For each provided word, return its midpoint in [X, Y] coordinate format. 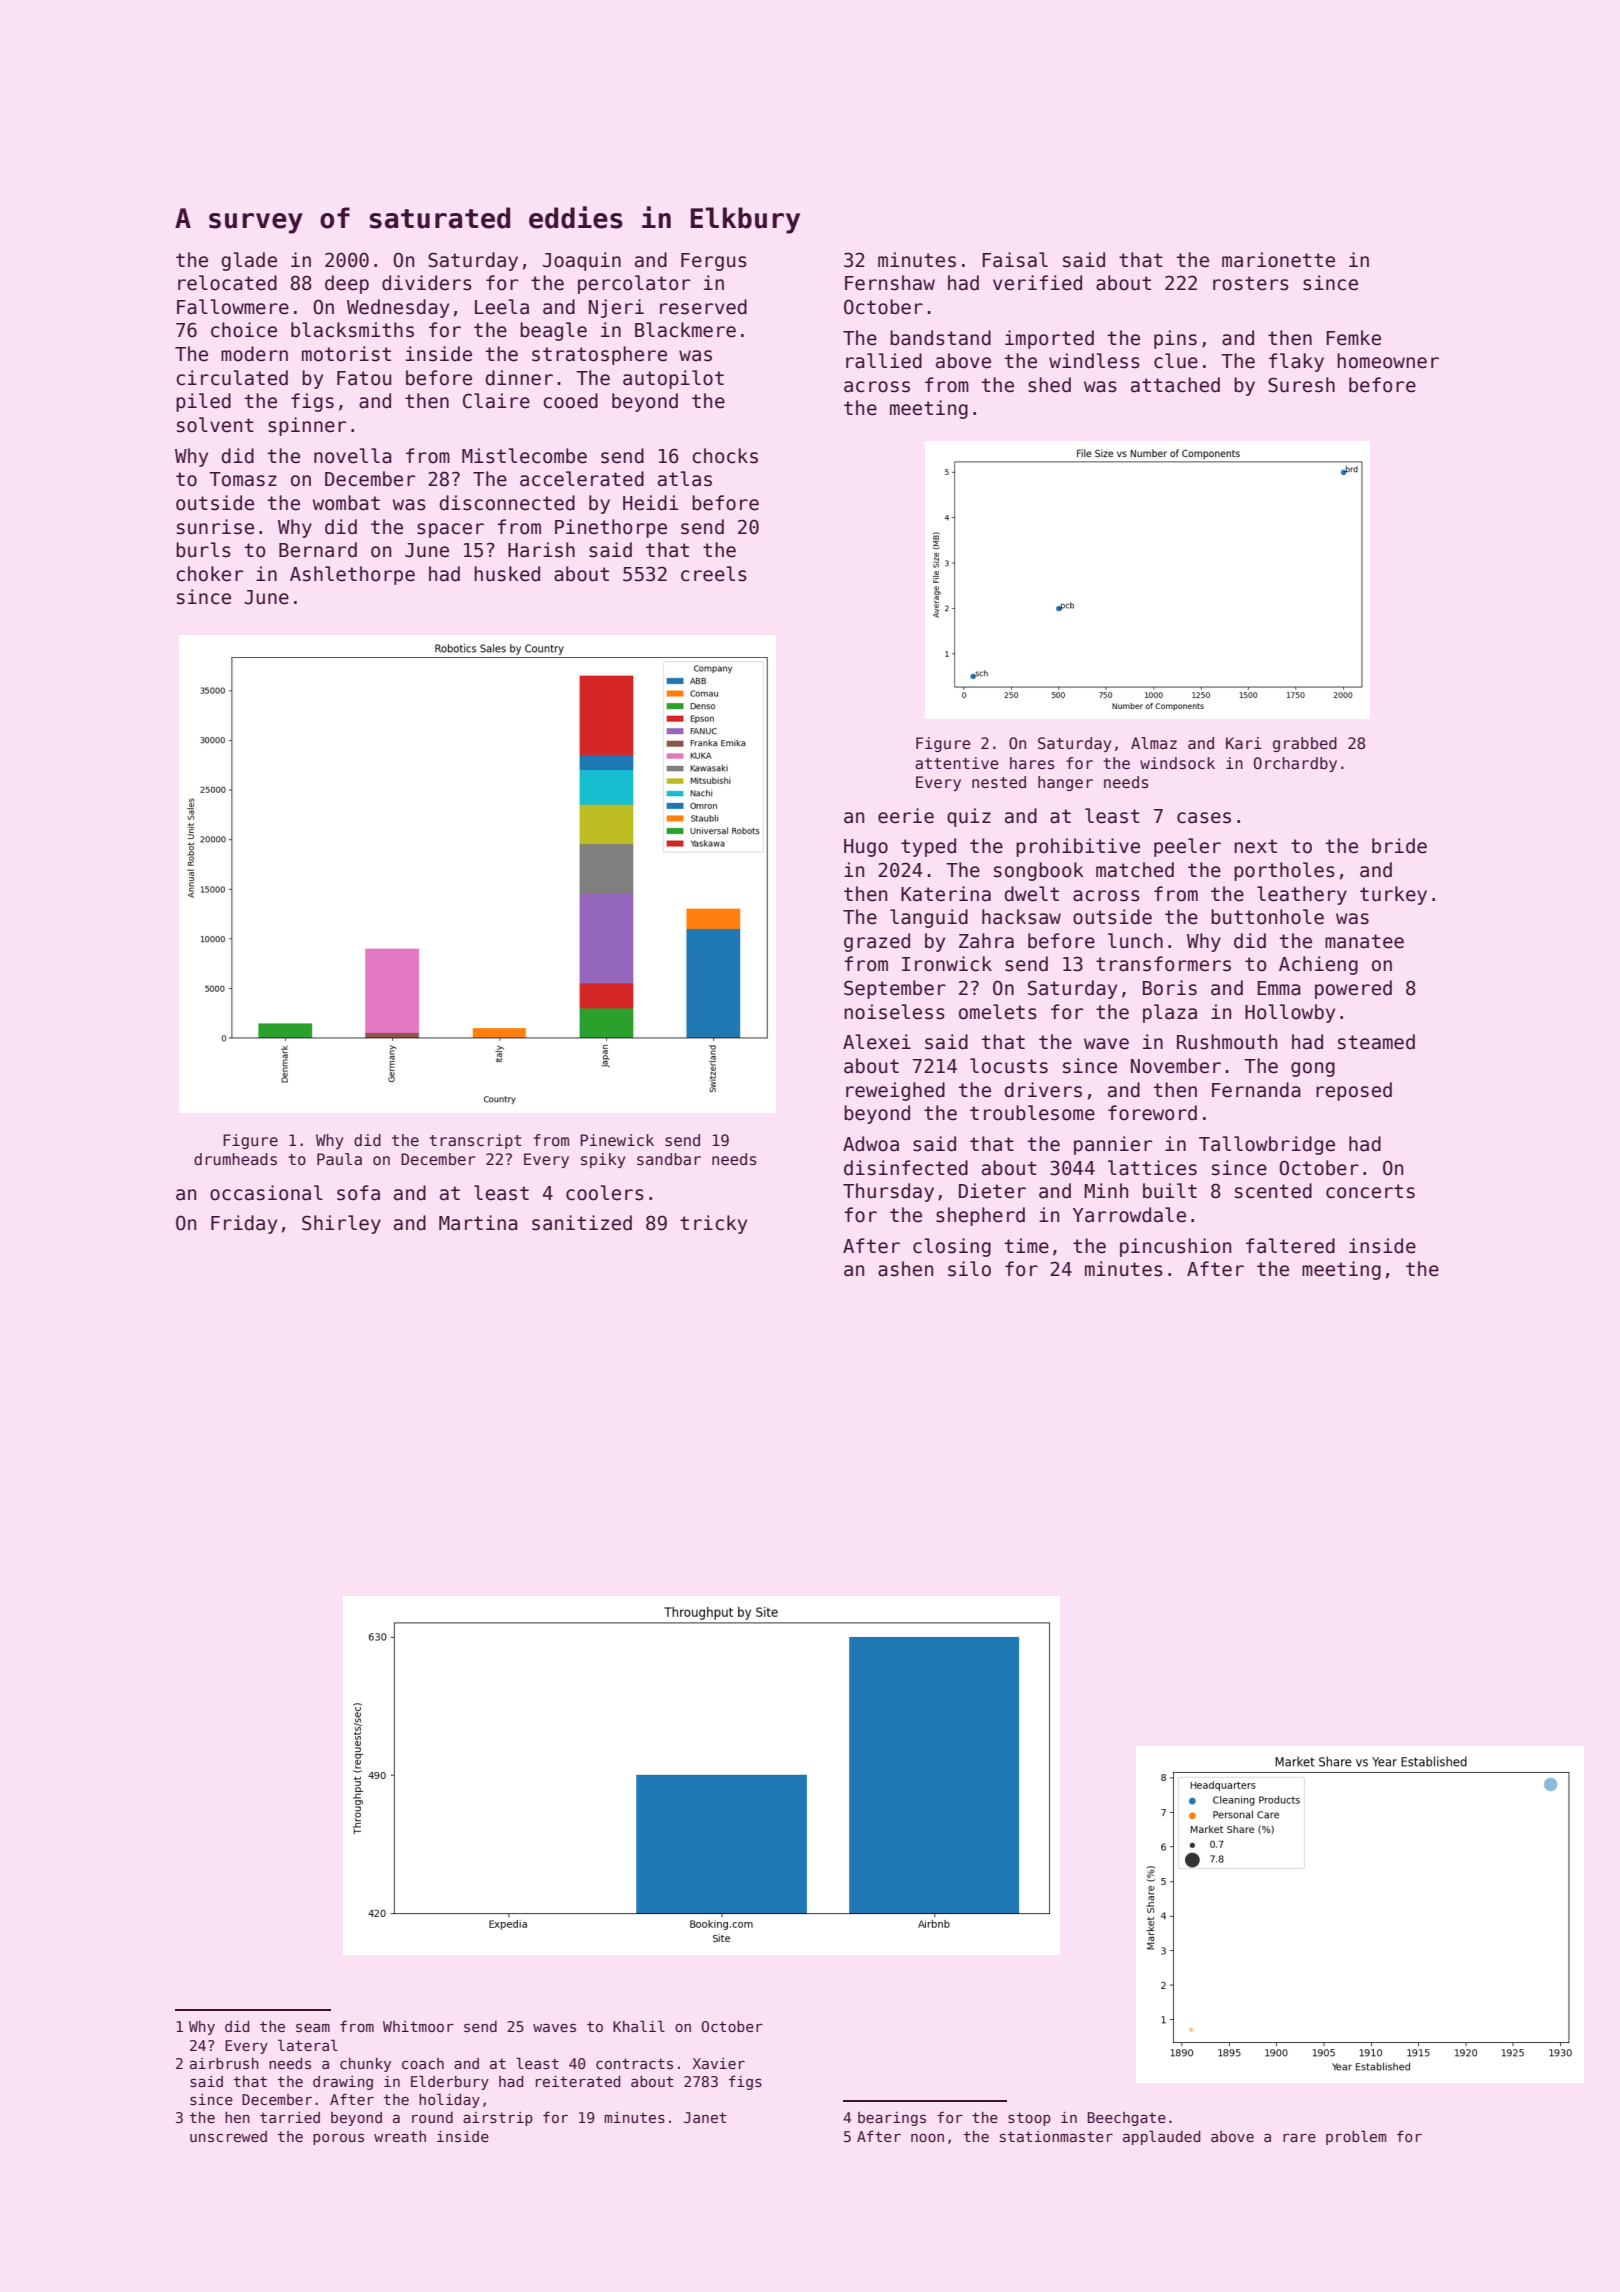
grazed [877, 942]
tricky [713, 1224]
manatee [1364, 941]
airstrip [498, 2119]
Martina [478, 1223]
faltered [1290, 1246]
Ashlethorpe [352, 575]
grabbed [1305, 744]
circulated [232, 378]
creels [714, 574]
